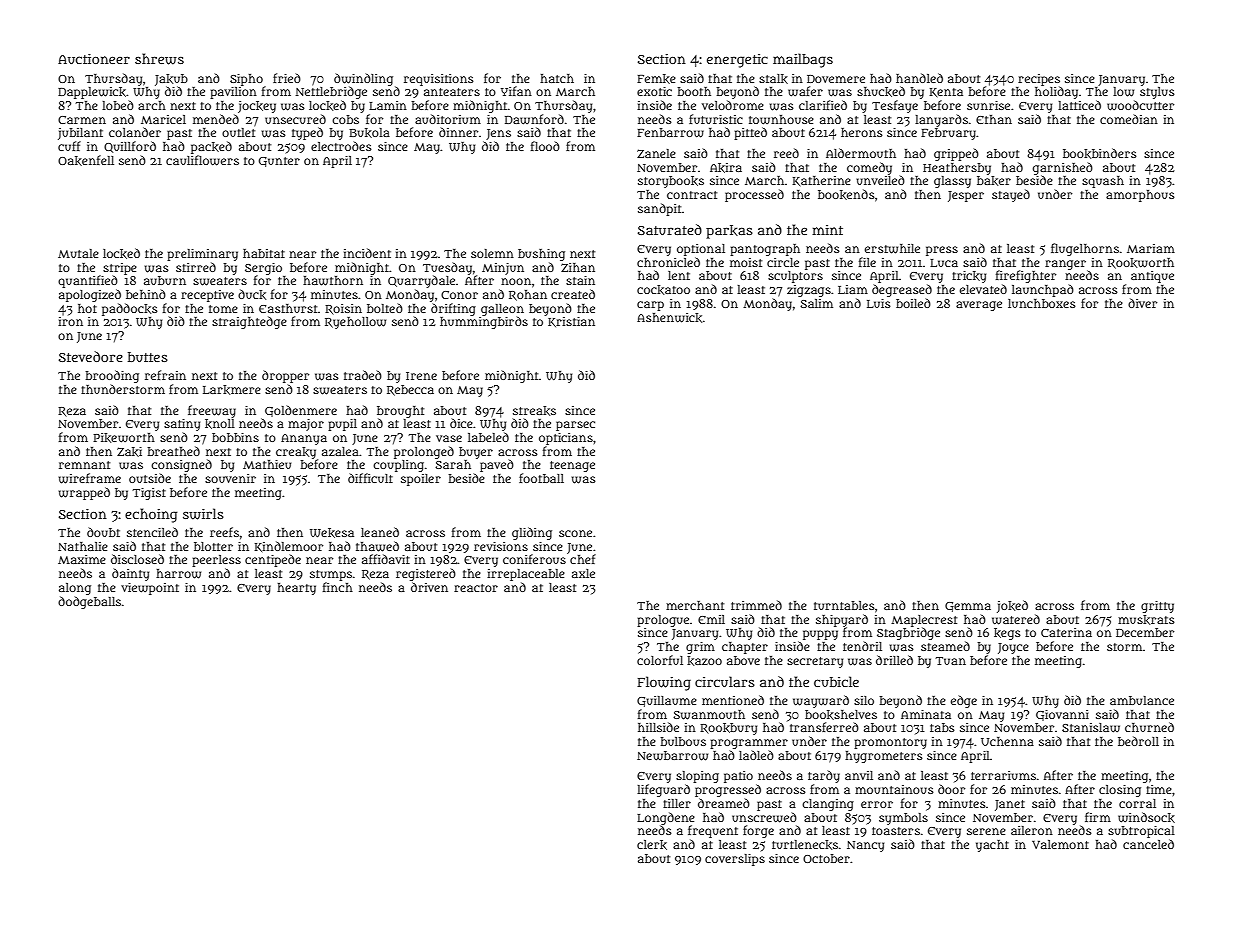 The width and height of the page is (1233, 952). What do you see at coordinates (654, 91) in the page?
I see `exotic` at bounding box center [654, 91].
